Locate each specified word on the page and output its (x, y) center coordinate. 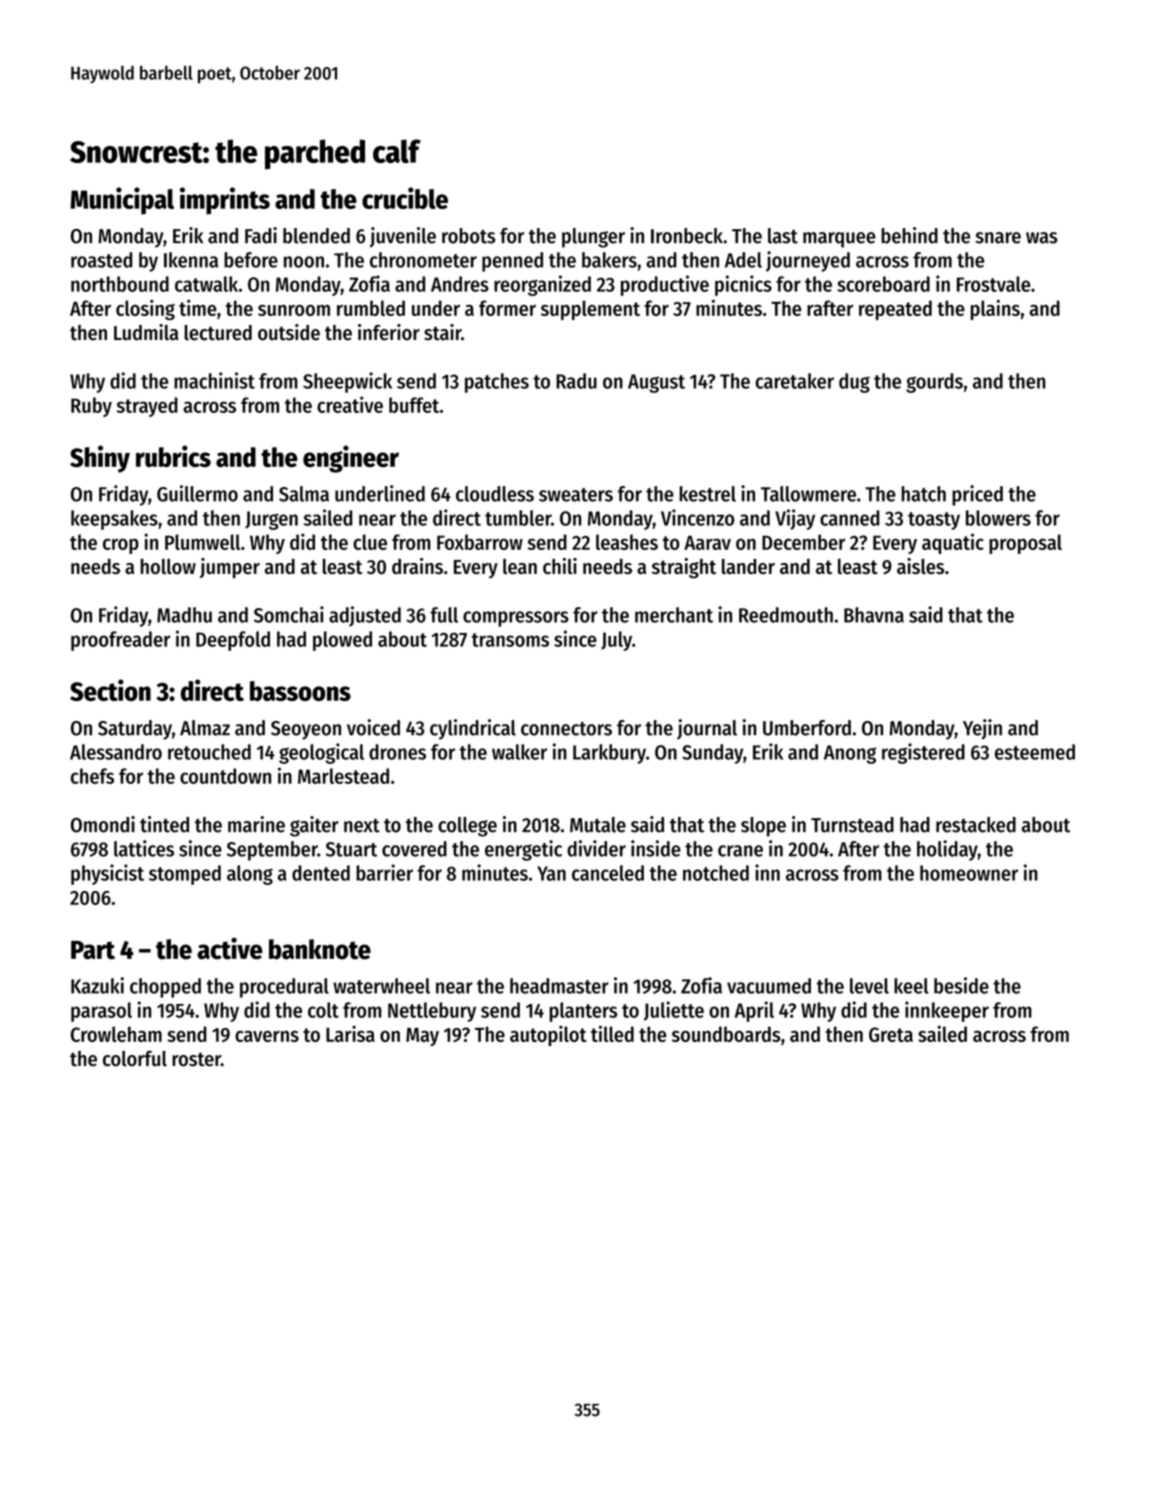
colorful (135, 1059)
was (1041, 238)
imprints (225, 201)
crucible (405, 198)
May (422, 1037)
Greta (891, 1034)
